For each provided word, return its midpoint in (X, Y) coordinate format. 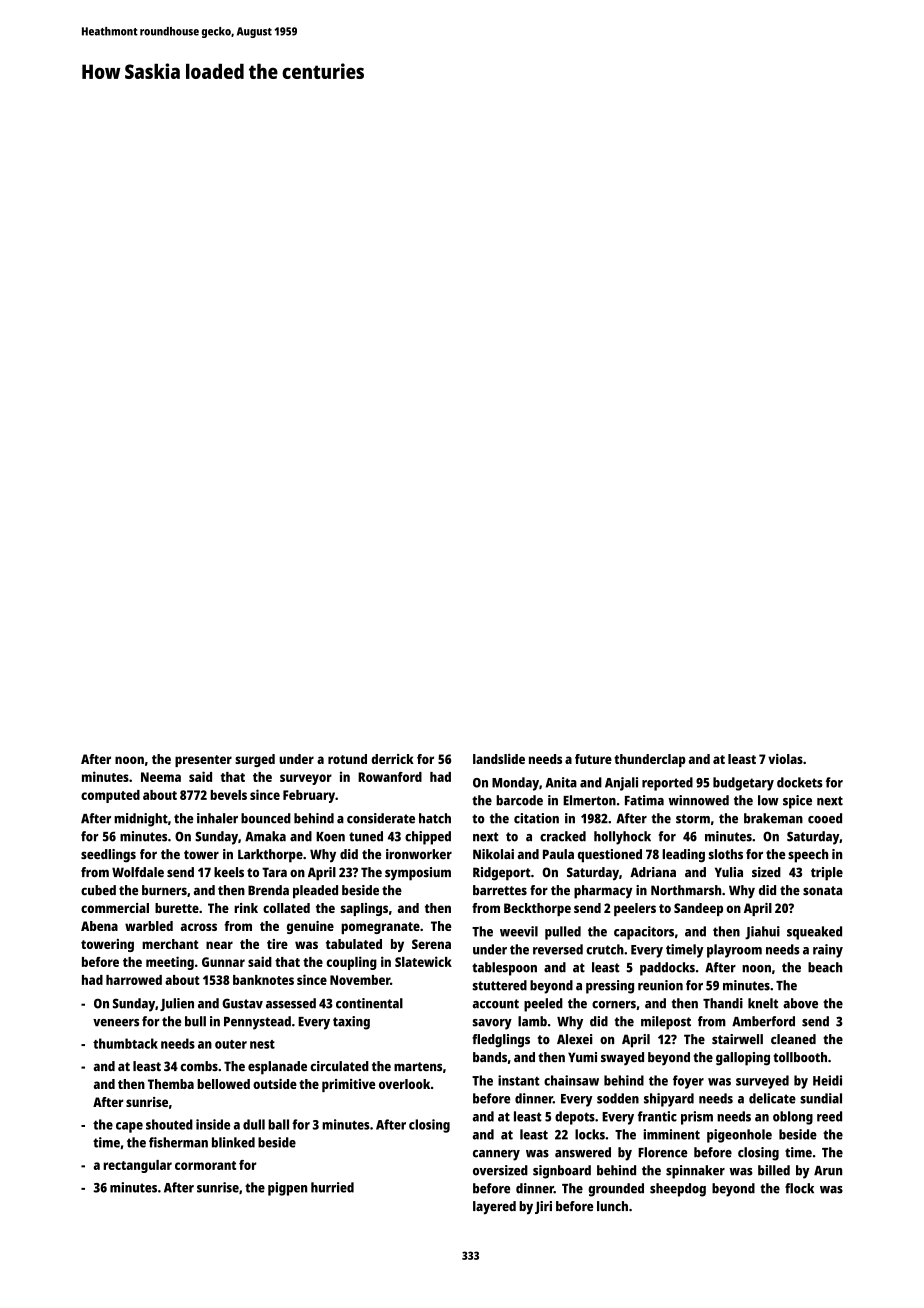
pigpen (287, 1189)
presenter (203, 761)
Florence (662, 1152)
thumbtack (125, 1043)
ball (278, 1124)
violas (785, 759)
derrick (392, 759)
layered (494, 1208)
